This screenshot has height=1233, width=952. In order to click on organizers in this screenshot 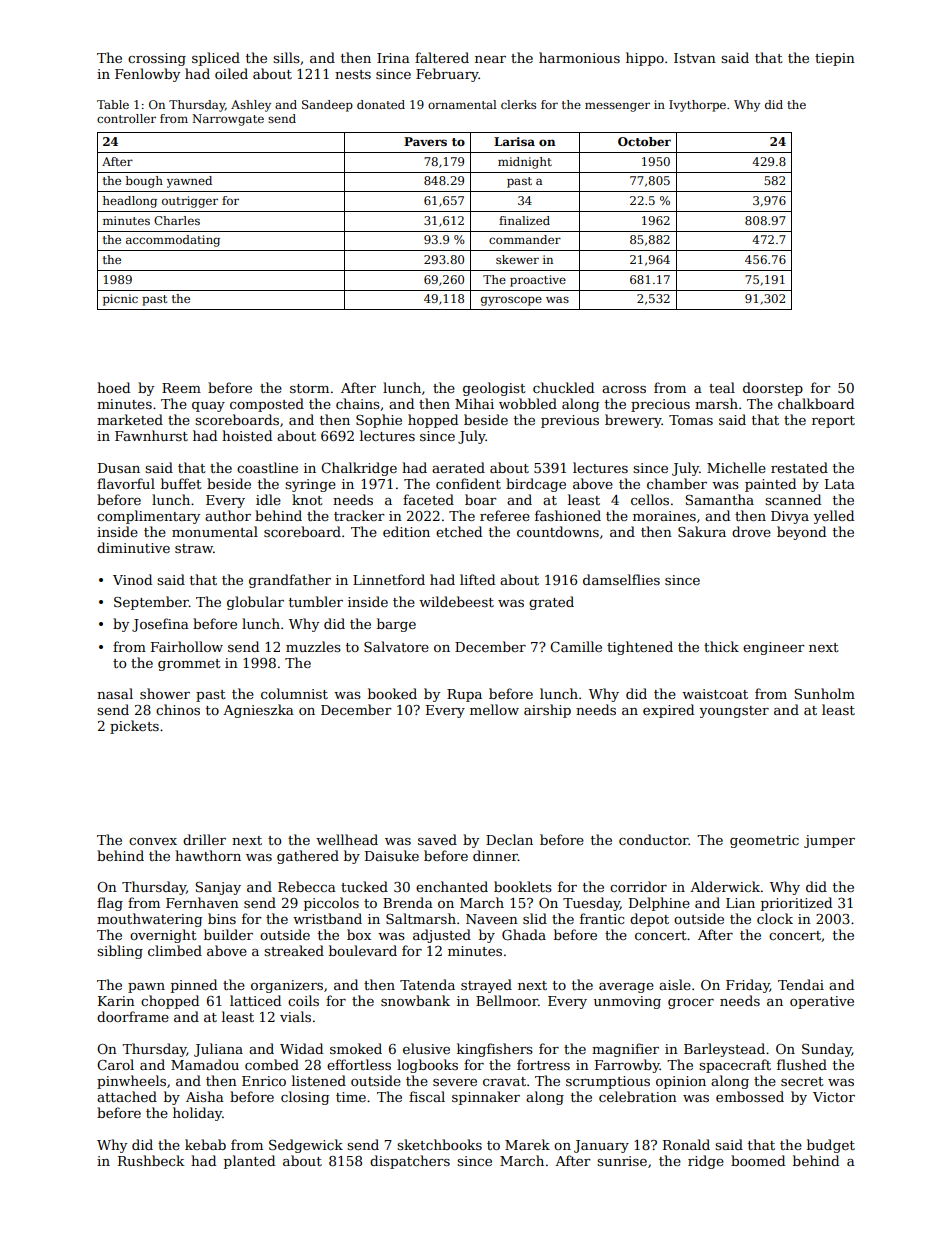, I will do `click(287, 986)`.
